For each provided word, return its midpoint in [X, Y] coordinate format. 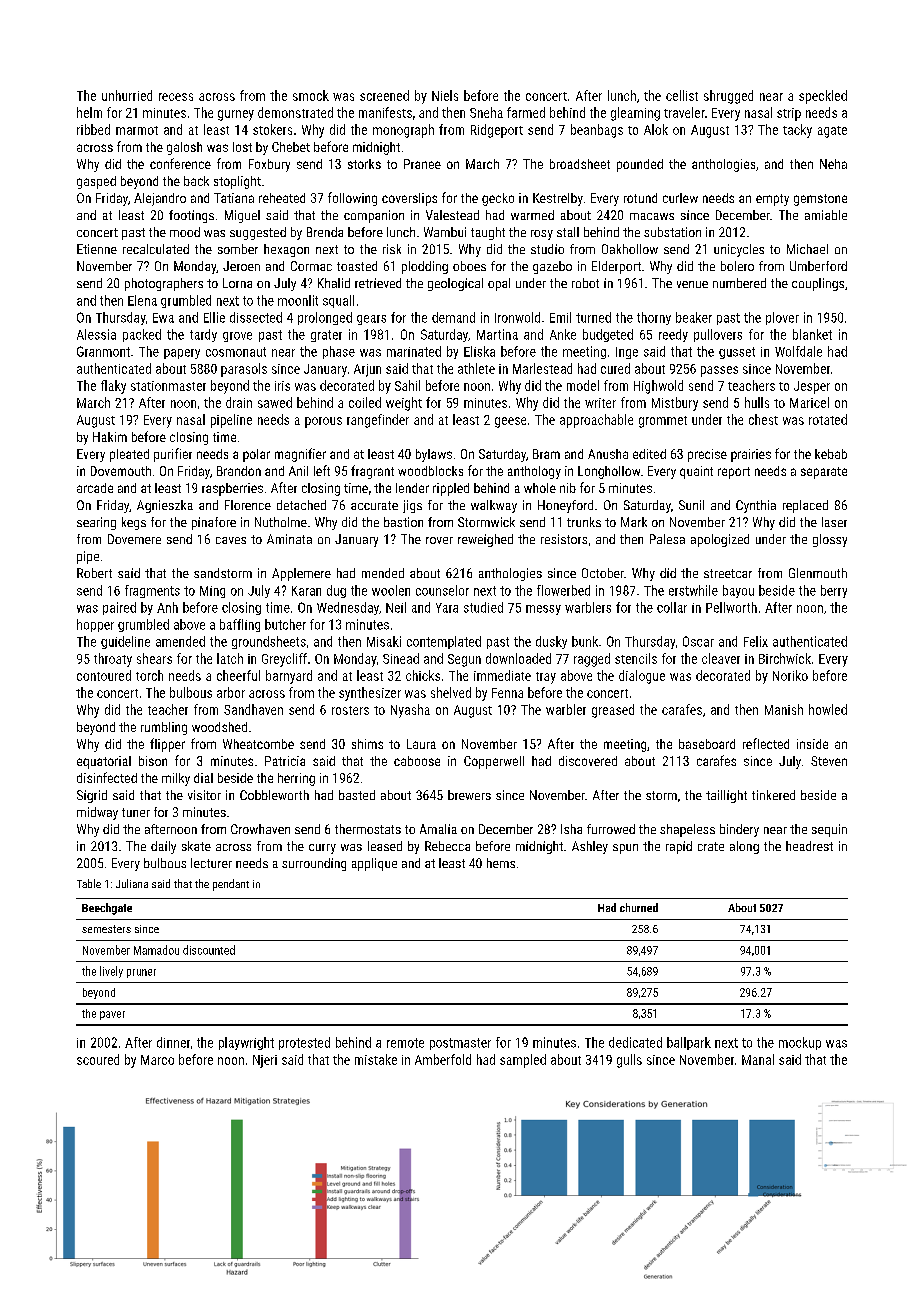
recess [176, 97]
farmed [526, 112]
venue [692, 284]
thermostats [368, 829]
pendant [231, 885]
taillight [726, 796]
